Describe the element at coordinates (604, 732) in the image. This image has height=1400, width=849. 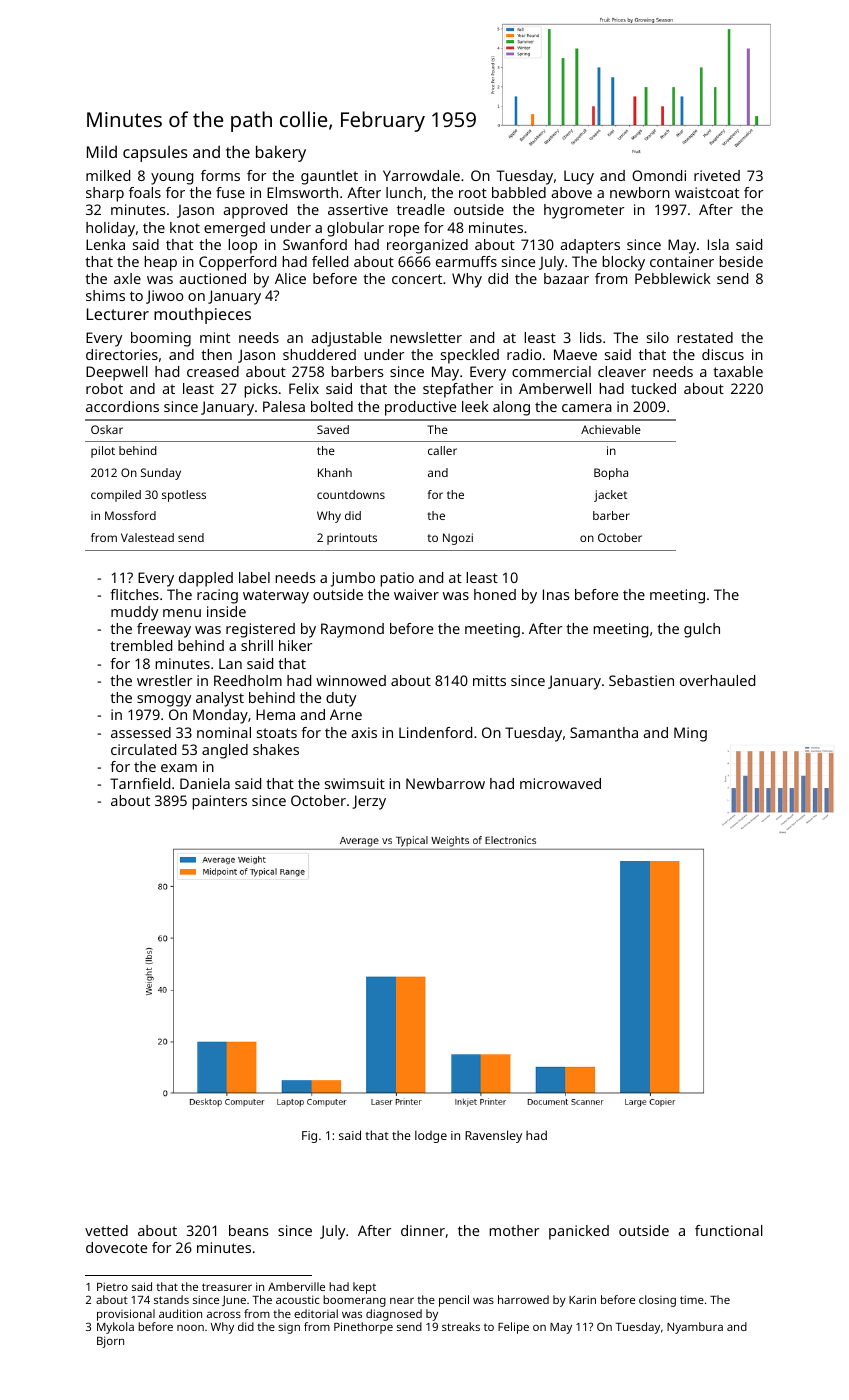
I see `Samantha` at that location.
